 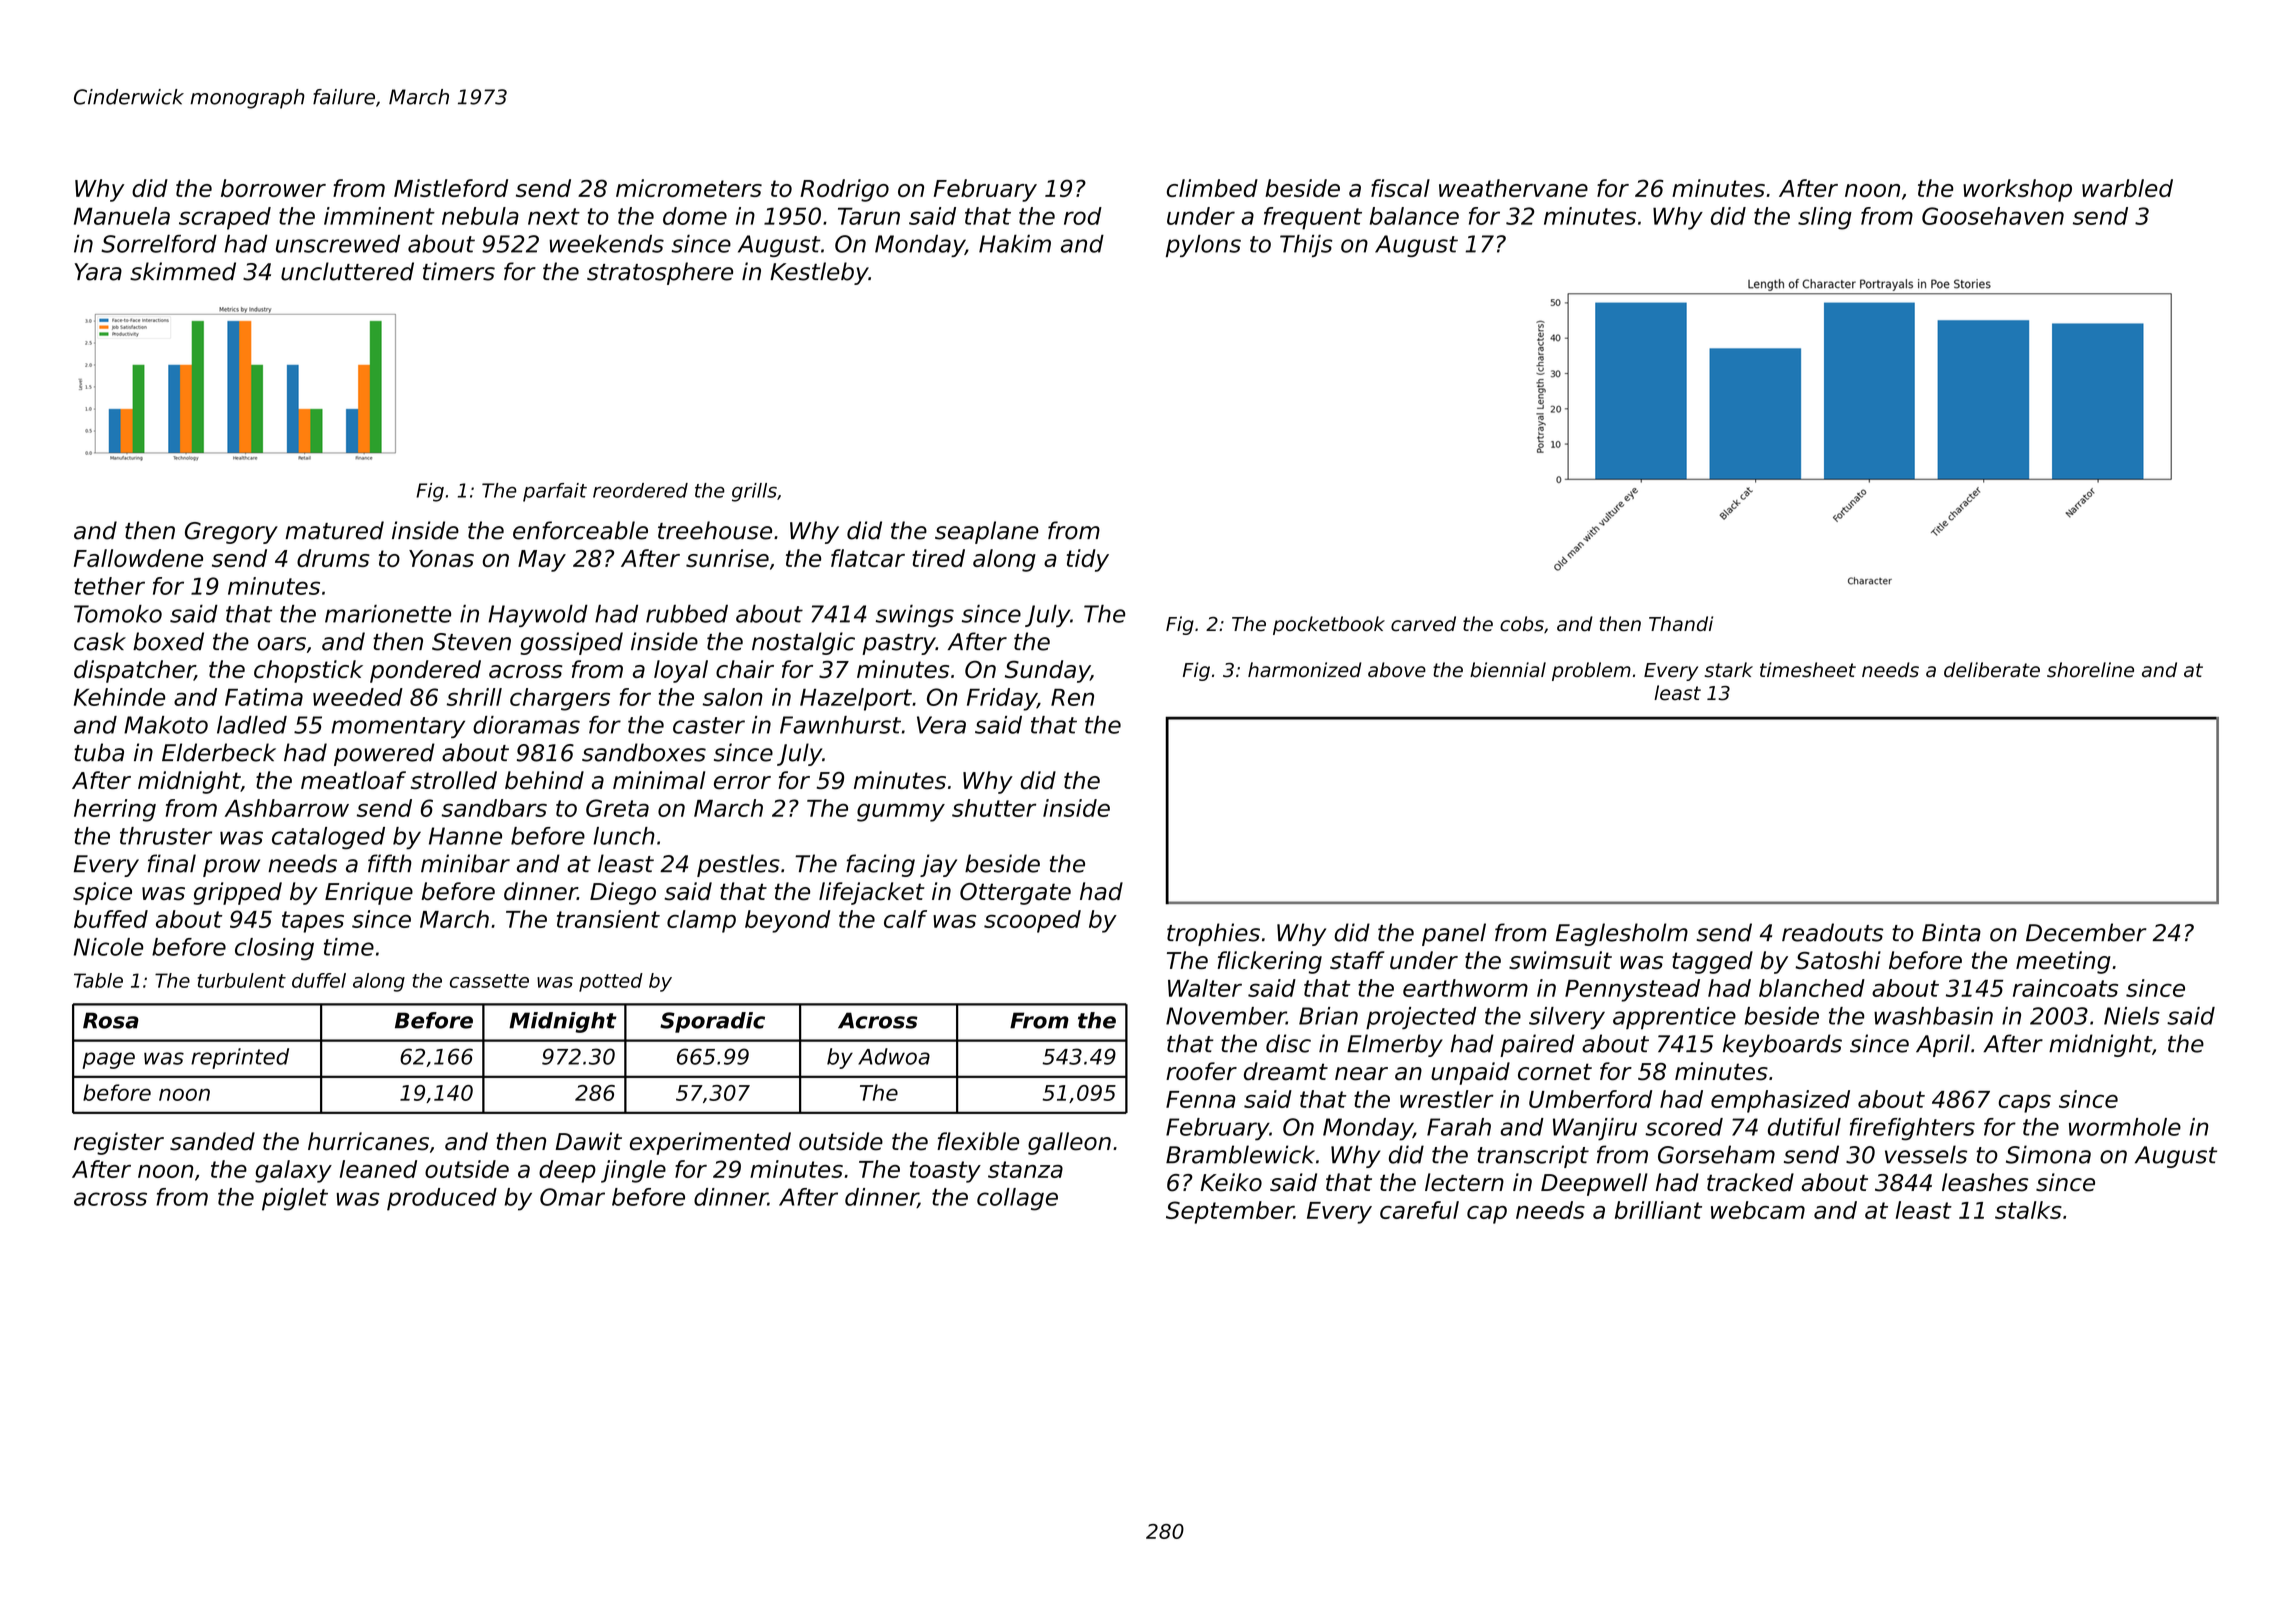 I want to click on biennial, so click(x=1508, y=670).
